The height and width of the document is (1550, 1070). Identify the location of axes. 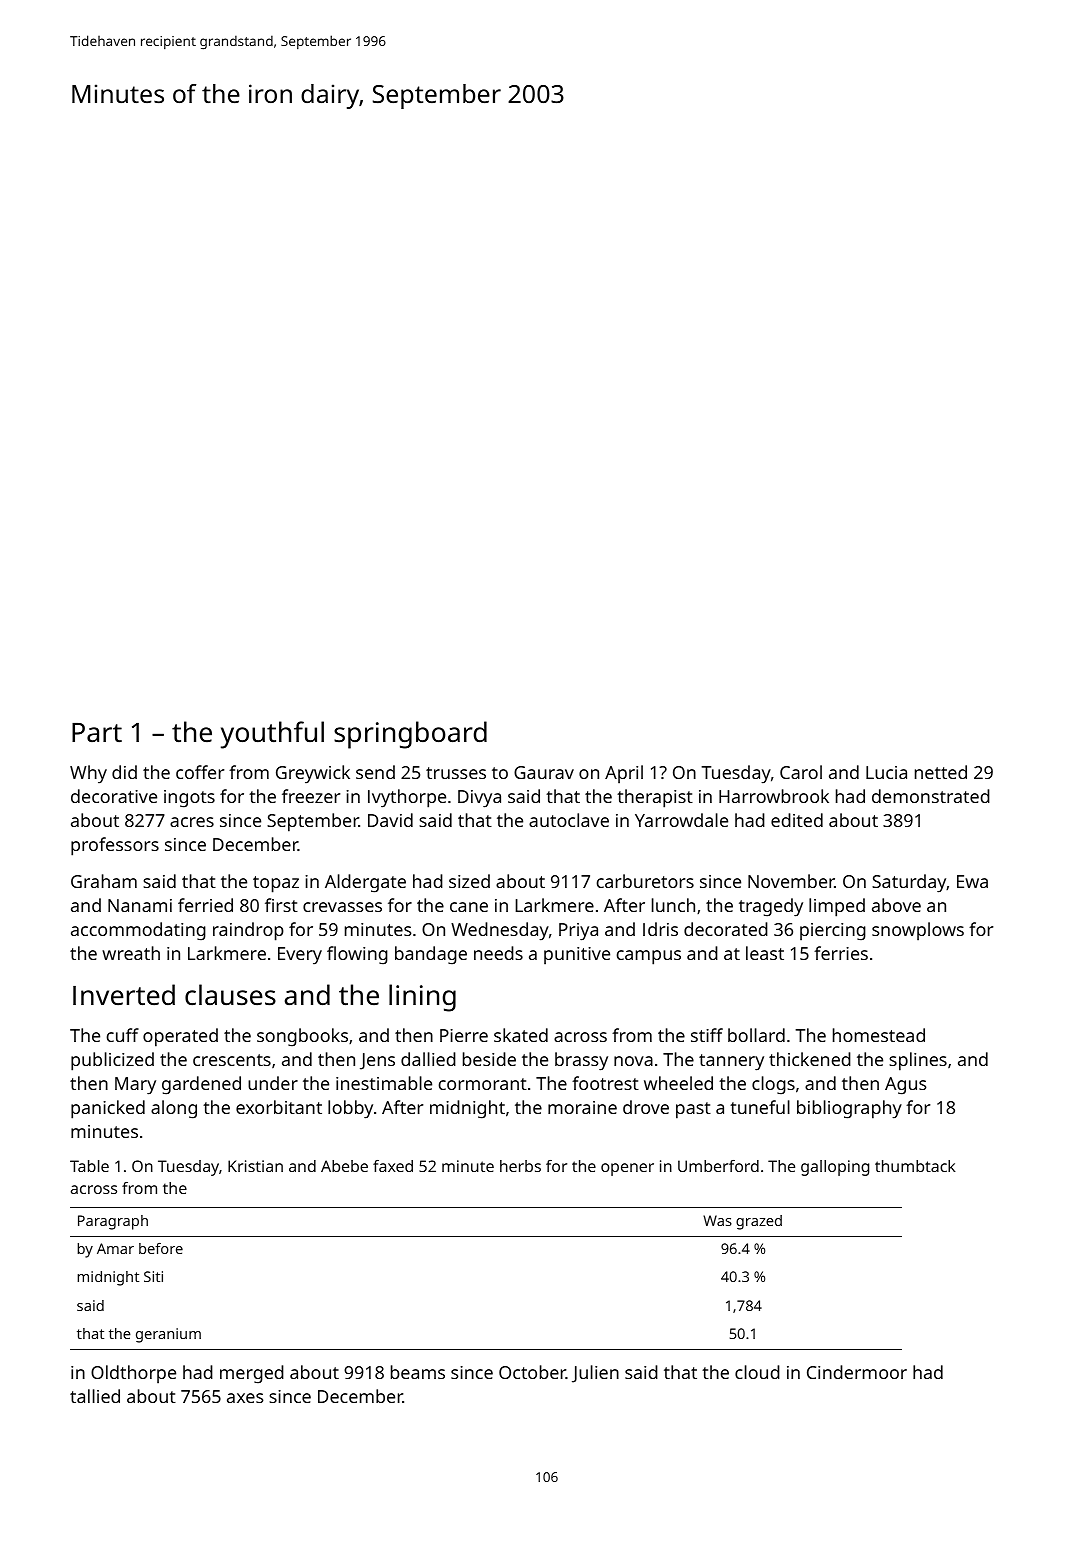
(245, 1398).
